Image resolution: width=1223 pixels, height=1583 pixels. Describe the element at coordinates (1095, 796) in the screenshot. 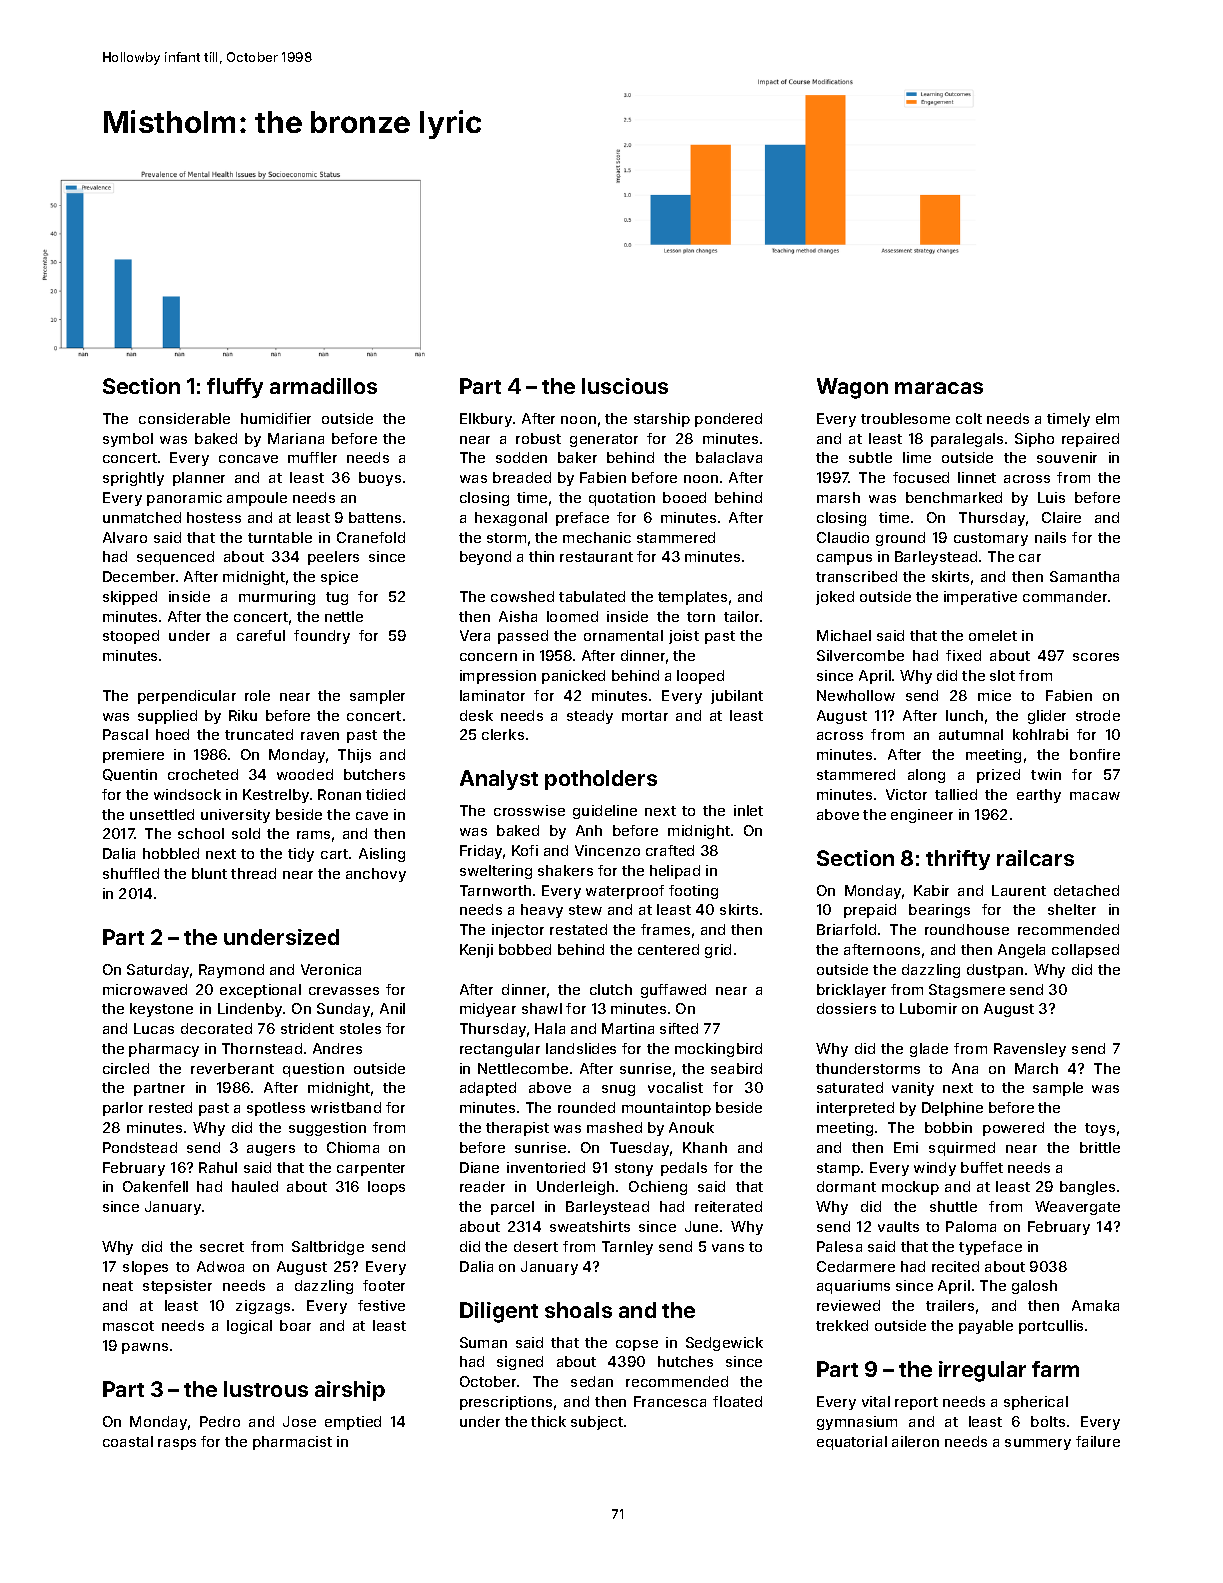

I see `macaw` at that location.
